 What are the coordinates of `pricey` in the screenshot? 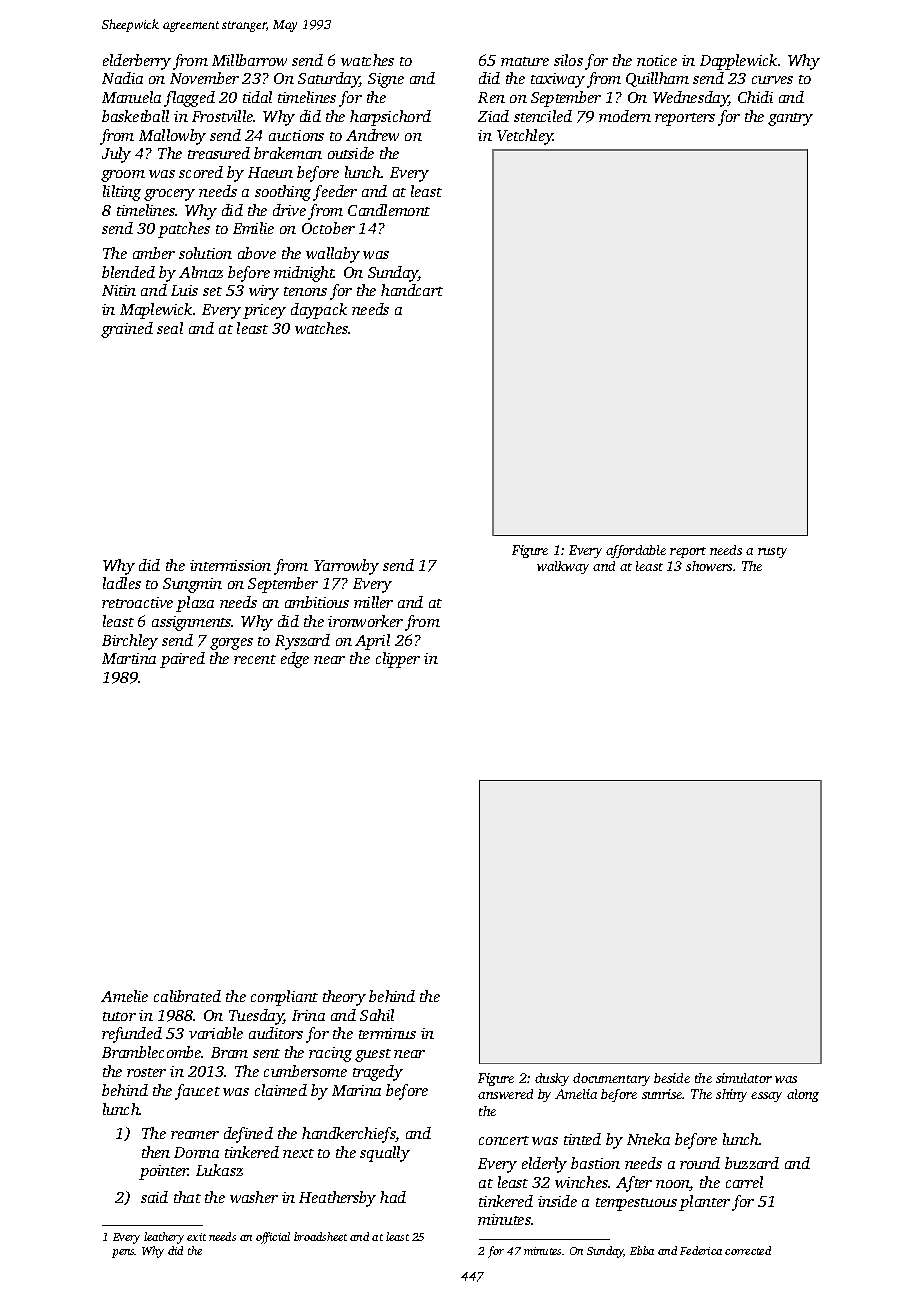 It's located at (264, 311).
